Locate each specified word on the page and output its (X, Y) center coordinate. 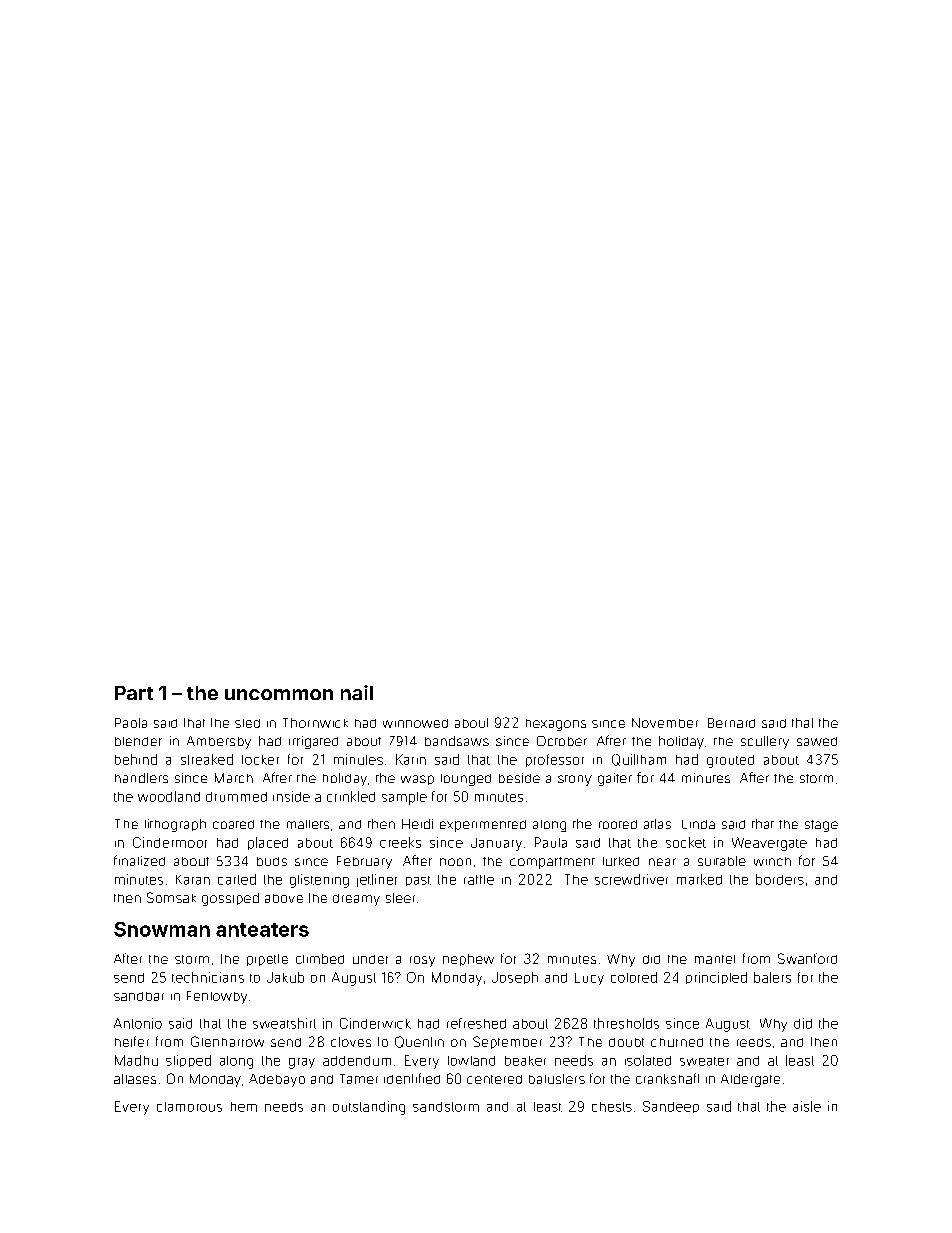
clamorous (189, 1107)
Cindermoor (170, 842)
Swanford (807, 958)
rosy (422, 961)
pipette (267, 960)
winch (772, 861)
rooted (618, 824)
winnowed (415, 723)
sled (247, 723)
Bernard (731, 723)
